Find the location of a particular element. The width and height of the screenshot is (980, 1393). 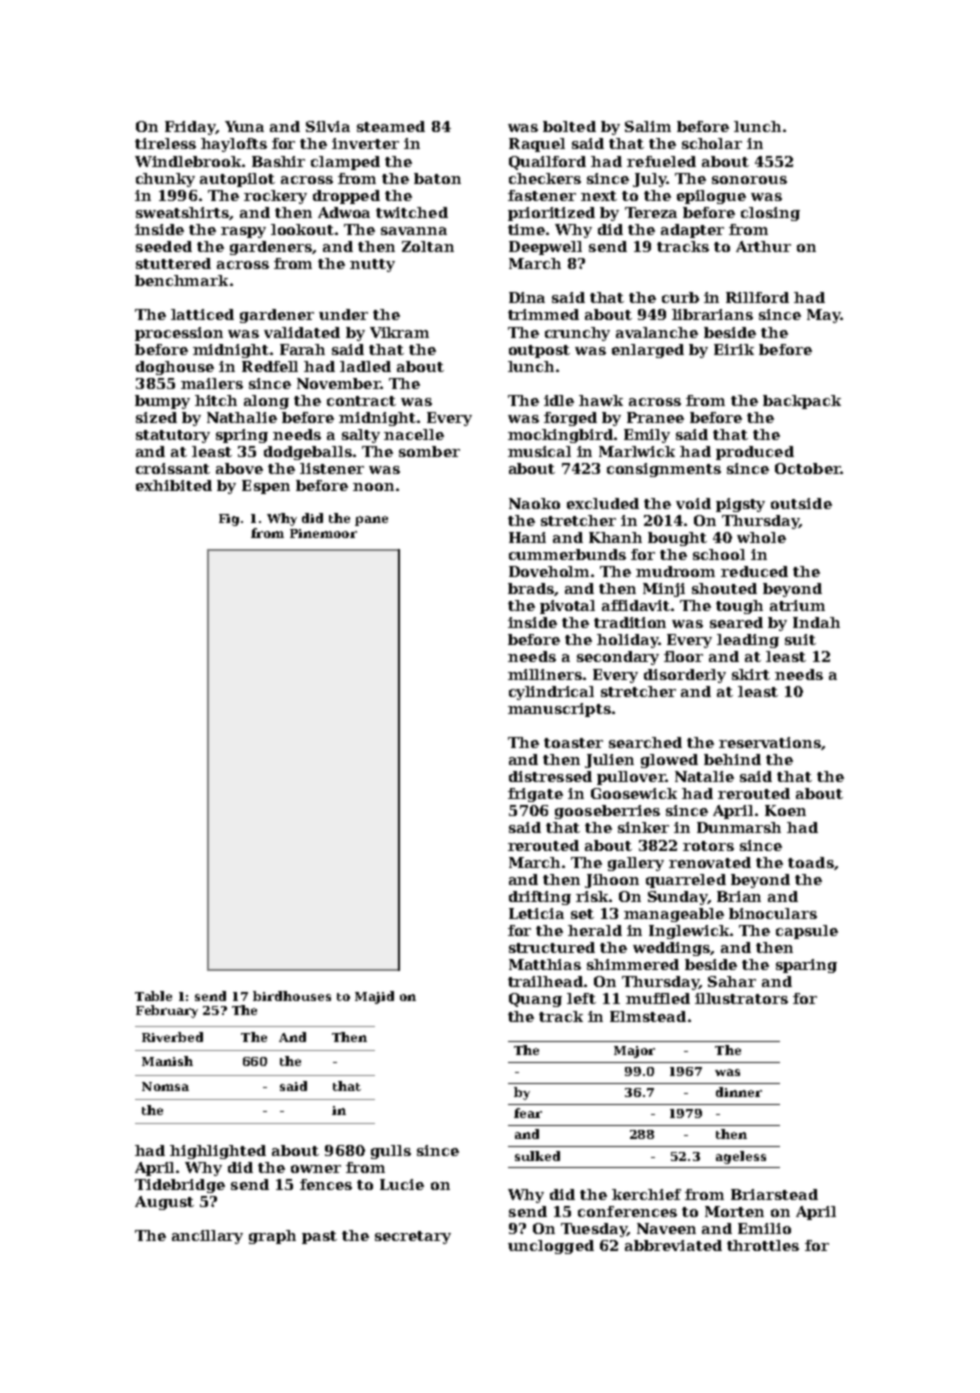

reservations is located at coordinates (770, 742).
